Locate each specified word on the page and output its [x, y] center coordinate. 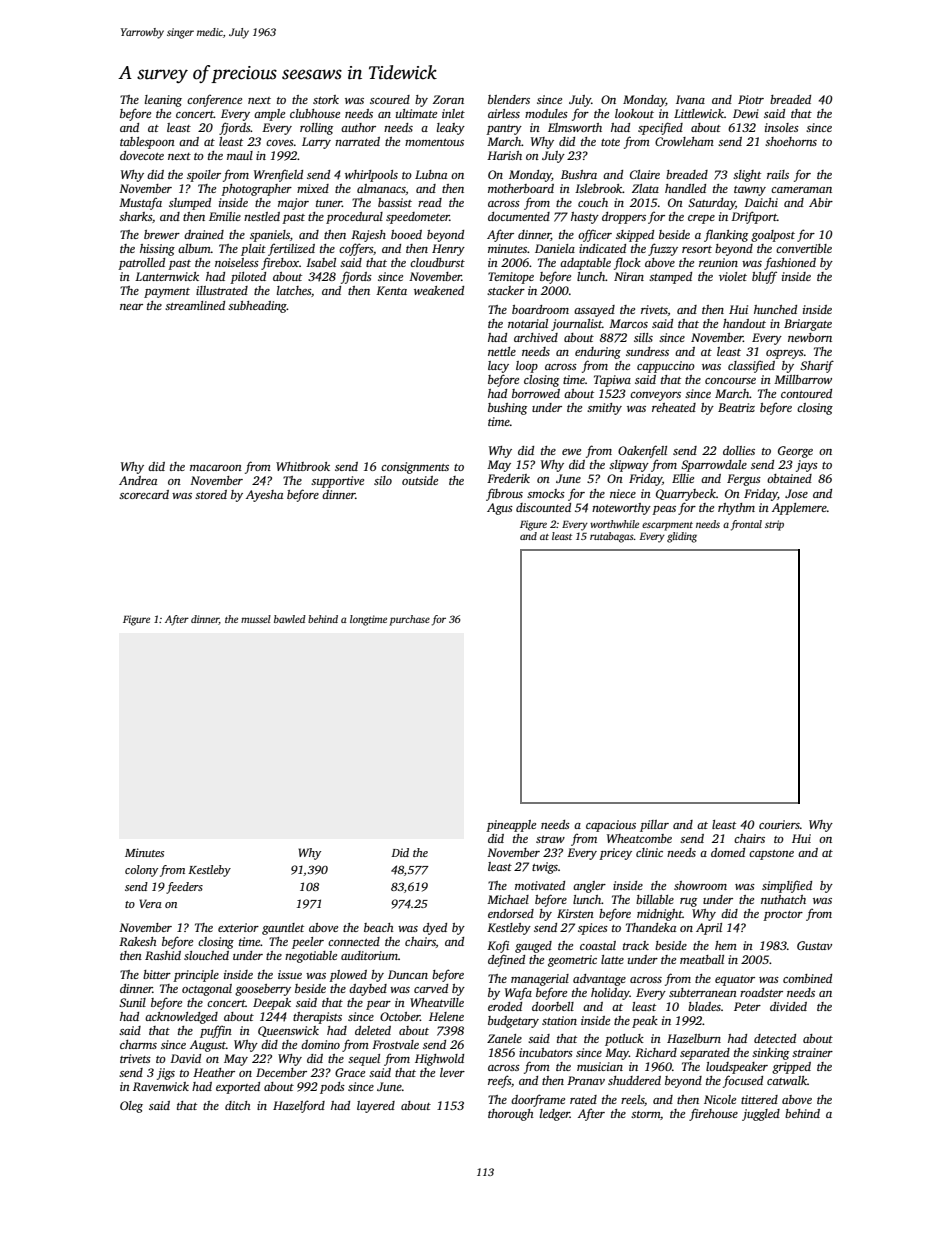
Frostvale [395, 1044]
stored [211, 494]
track [636, 945]
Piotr [751, 99]
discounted [543, 507]
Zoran [448, 99]
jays [807, 466]
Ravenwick [161, 1086]
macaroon [216, 468]
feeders [184, 888]
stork [326, 99]
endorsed [511, 913]
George [795, 452]
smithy [604, 409]
